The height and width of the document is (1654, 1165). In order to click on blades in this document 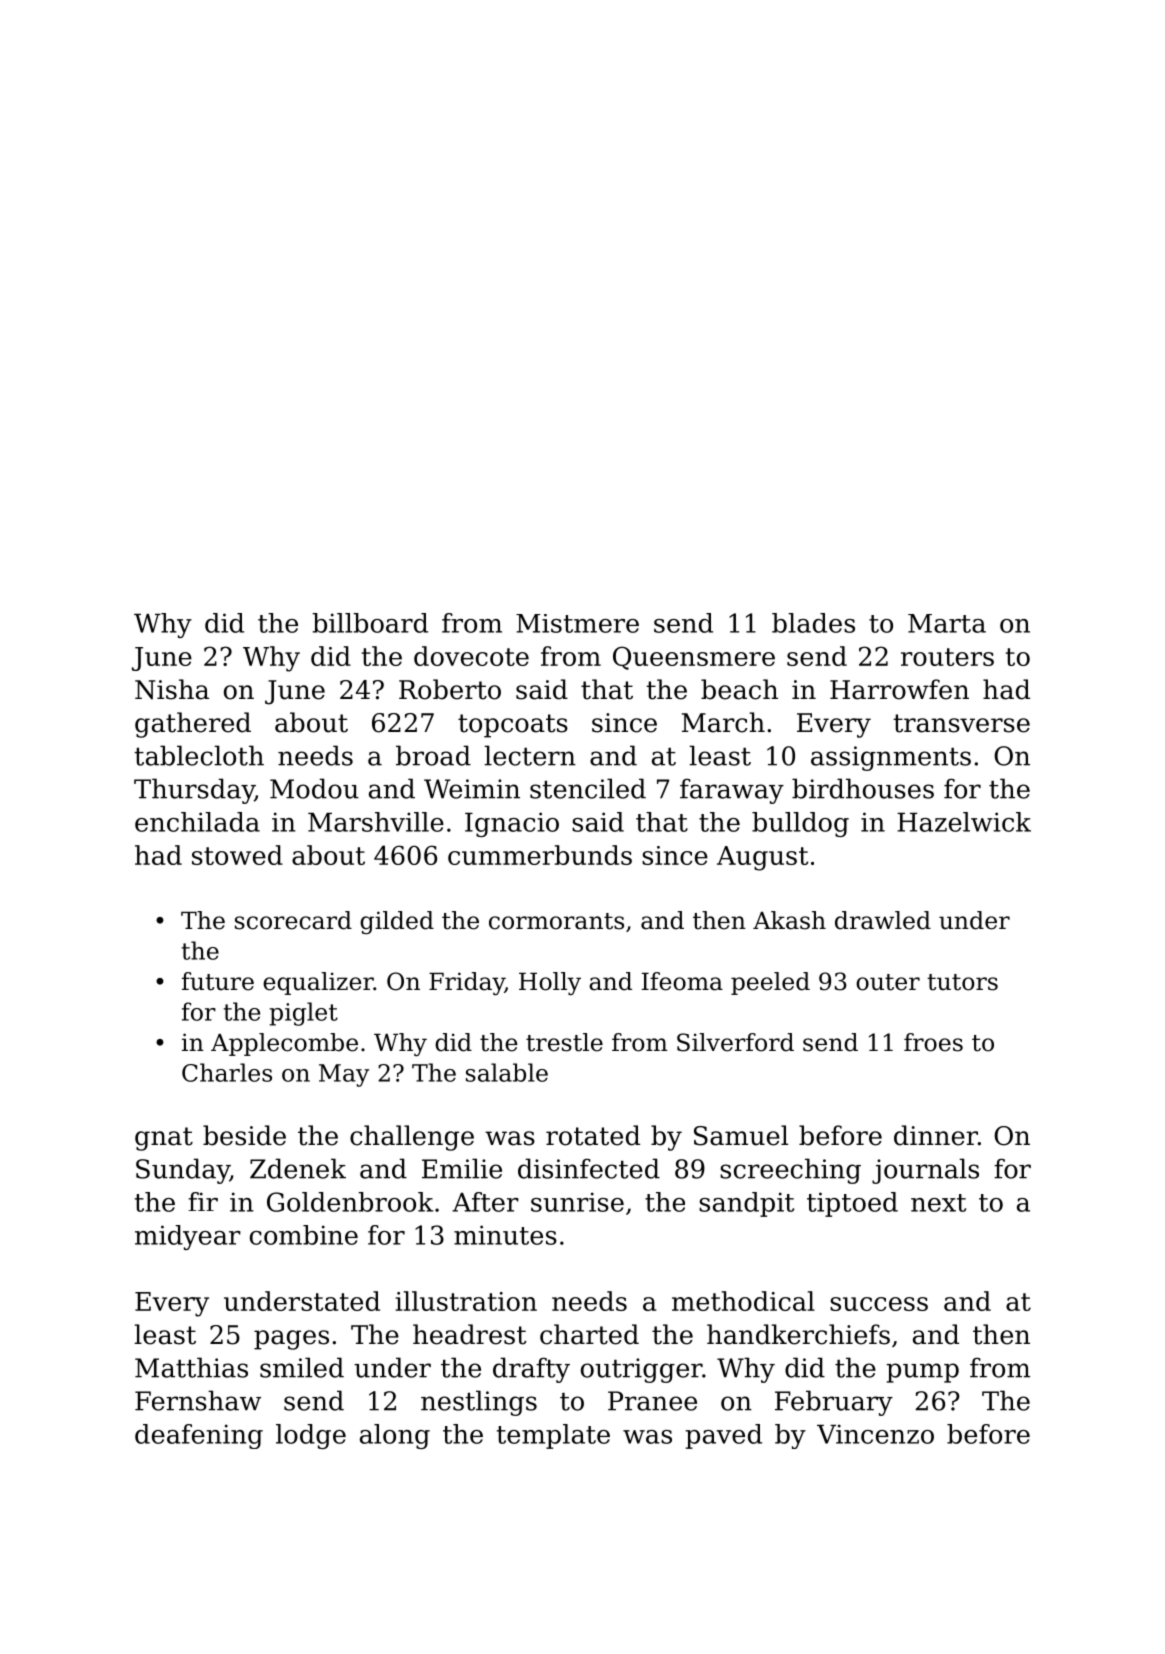, I will do `click(813, 623)`.
